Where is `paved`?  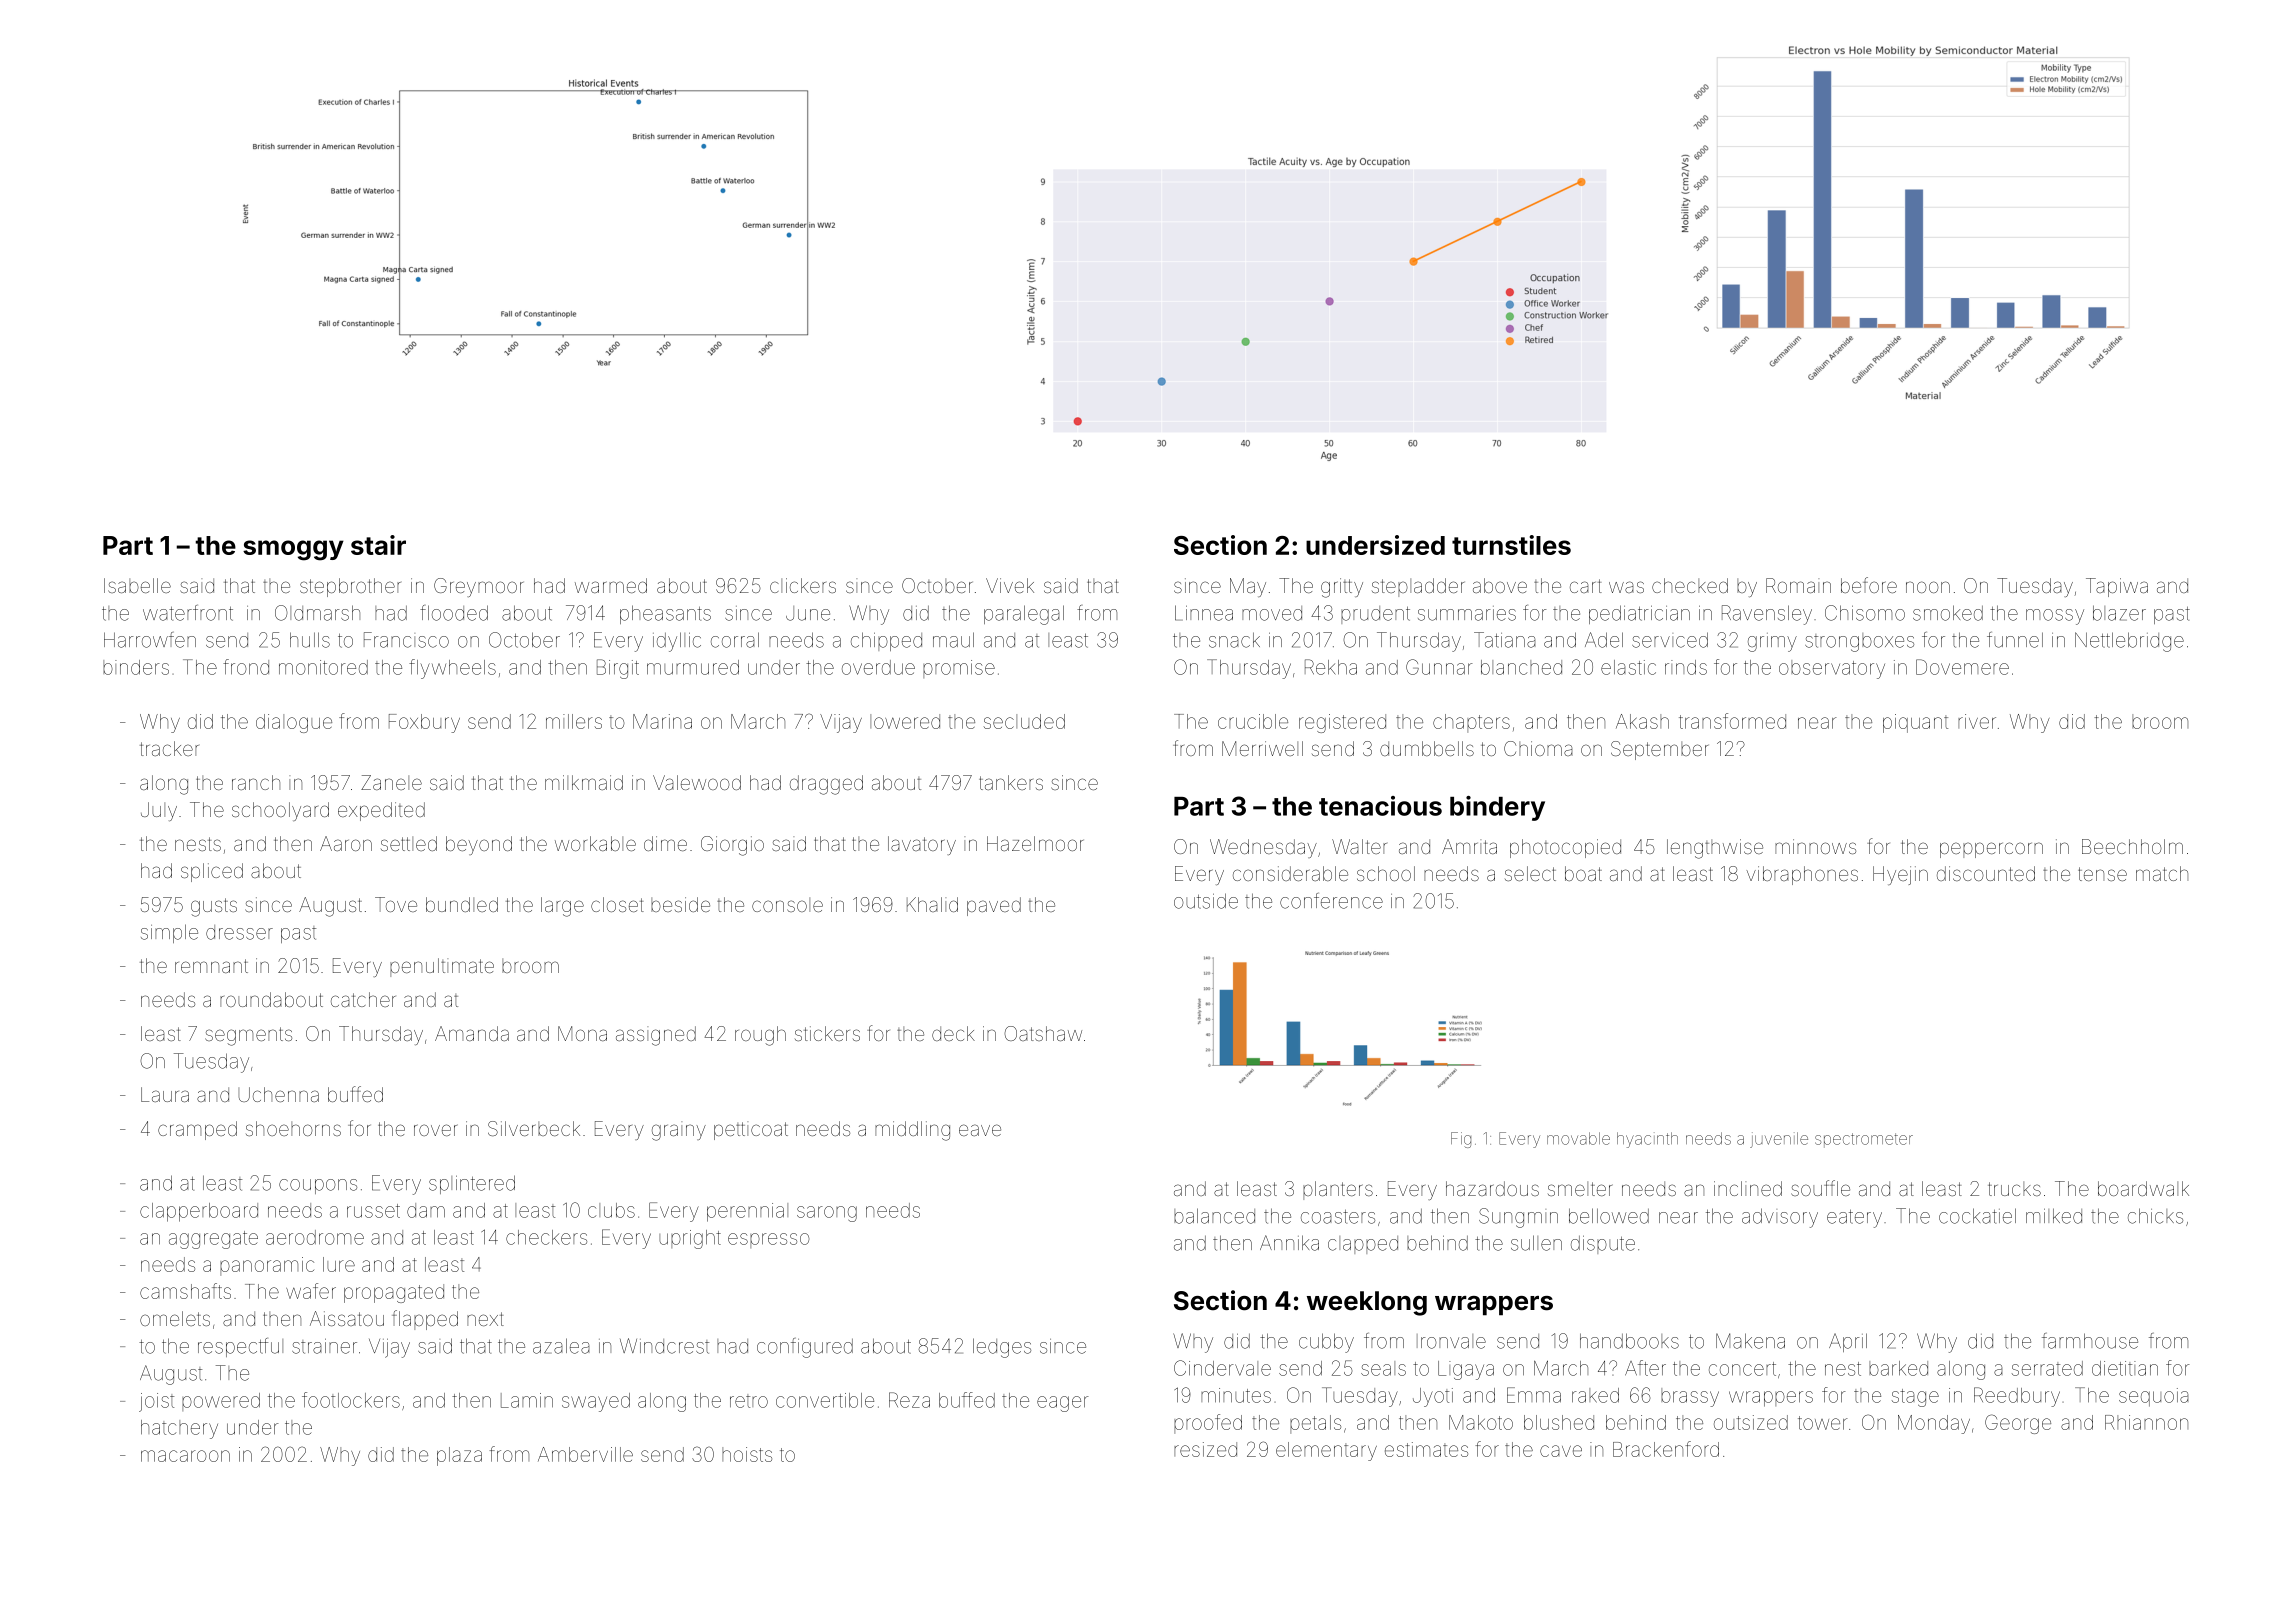
paved is located at coordinates (994, 906).
